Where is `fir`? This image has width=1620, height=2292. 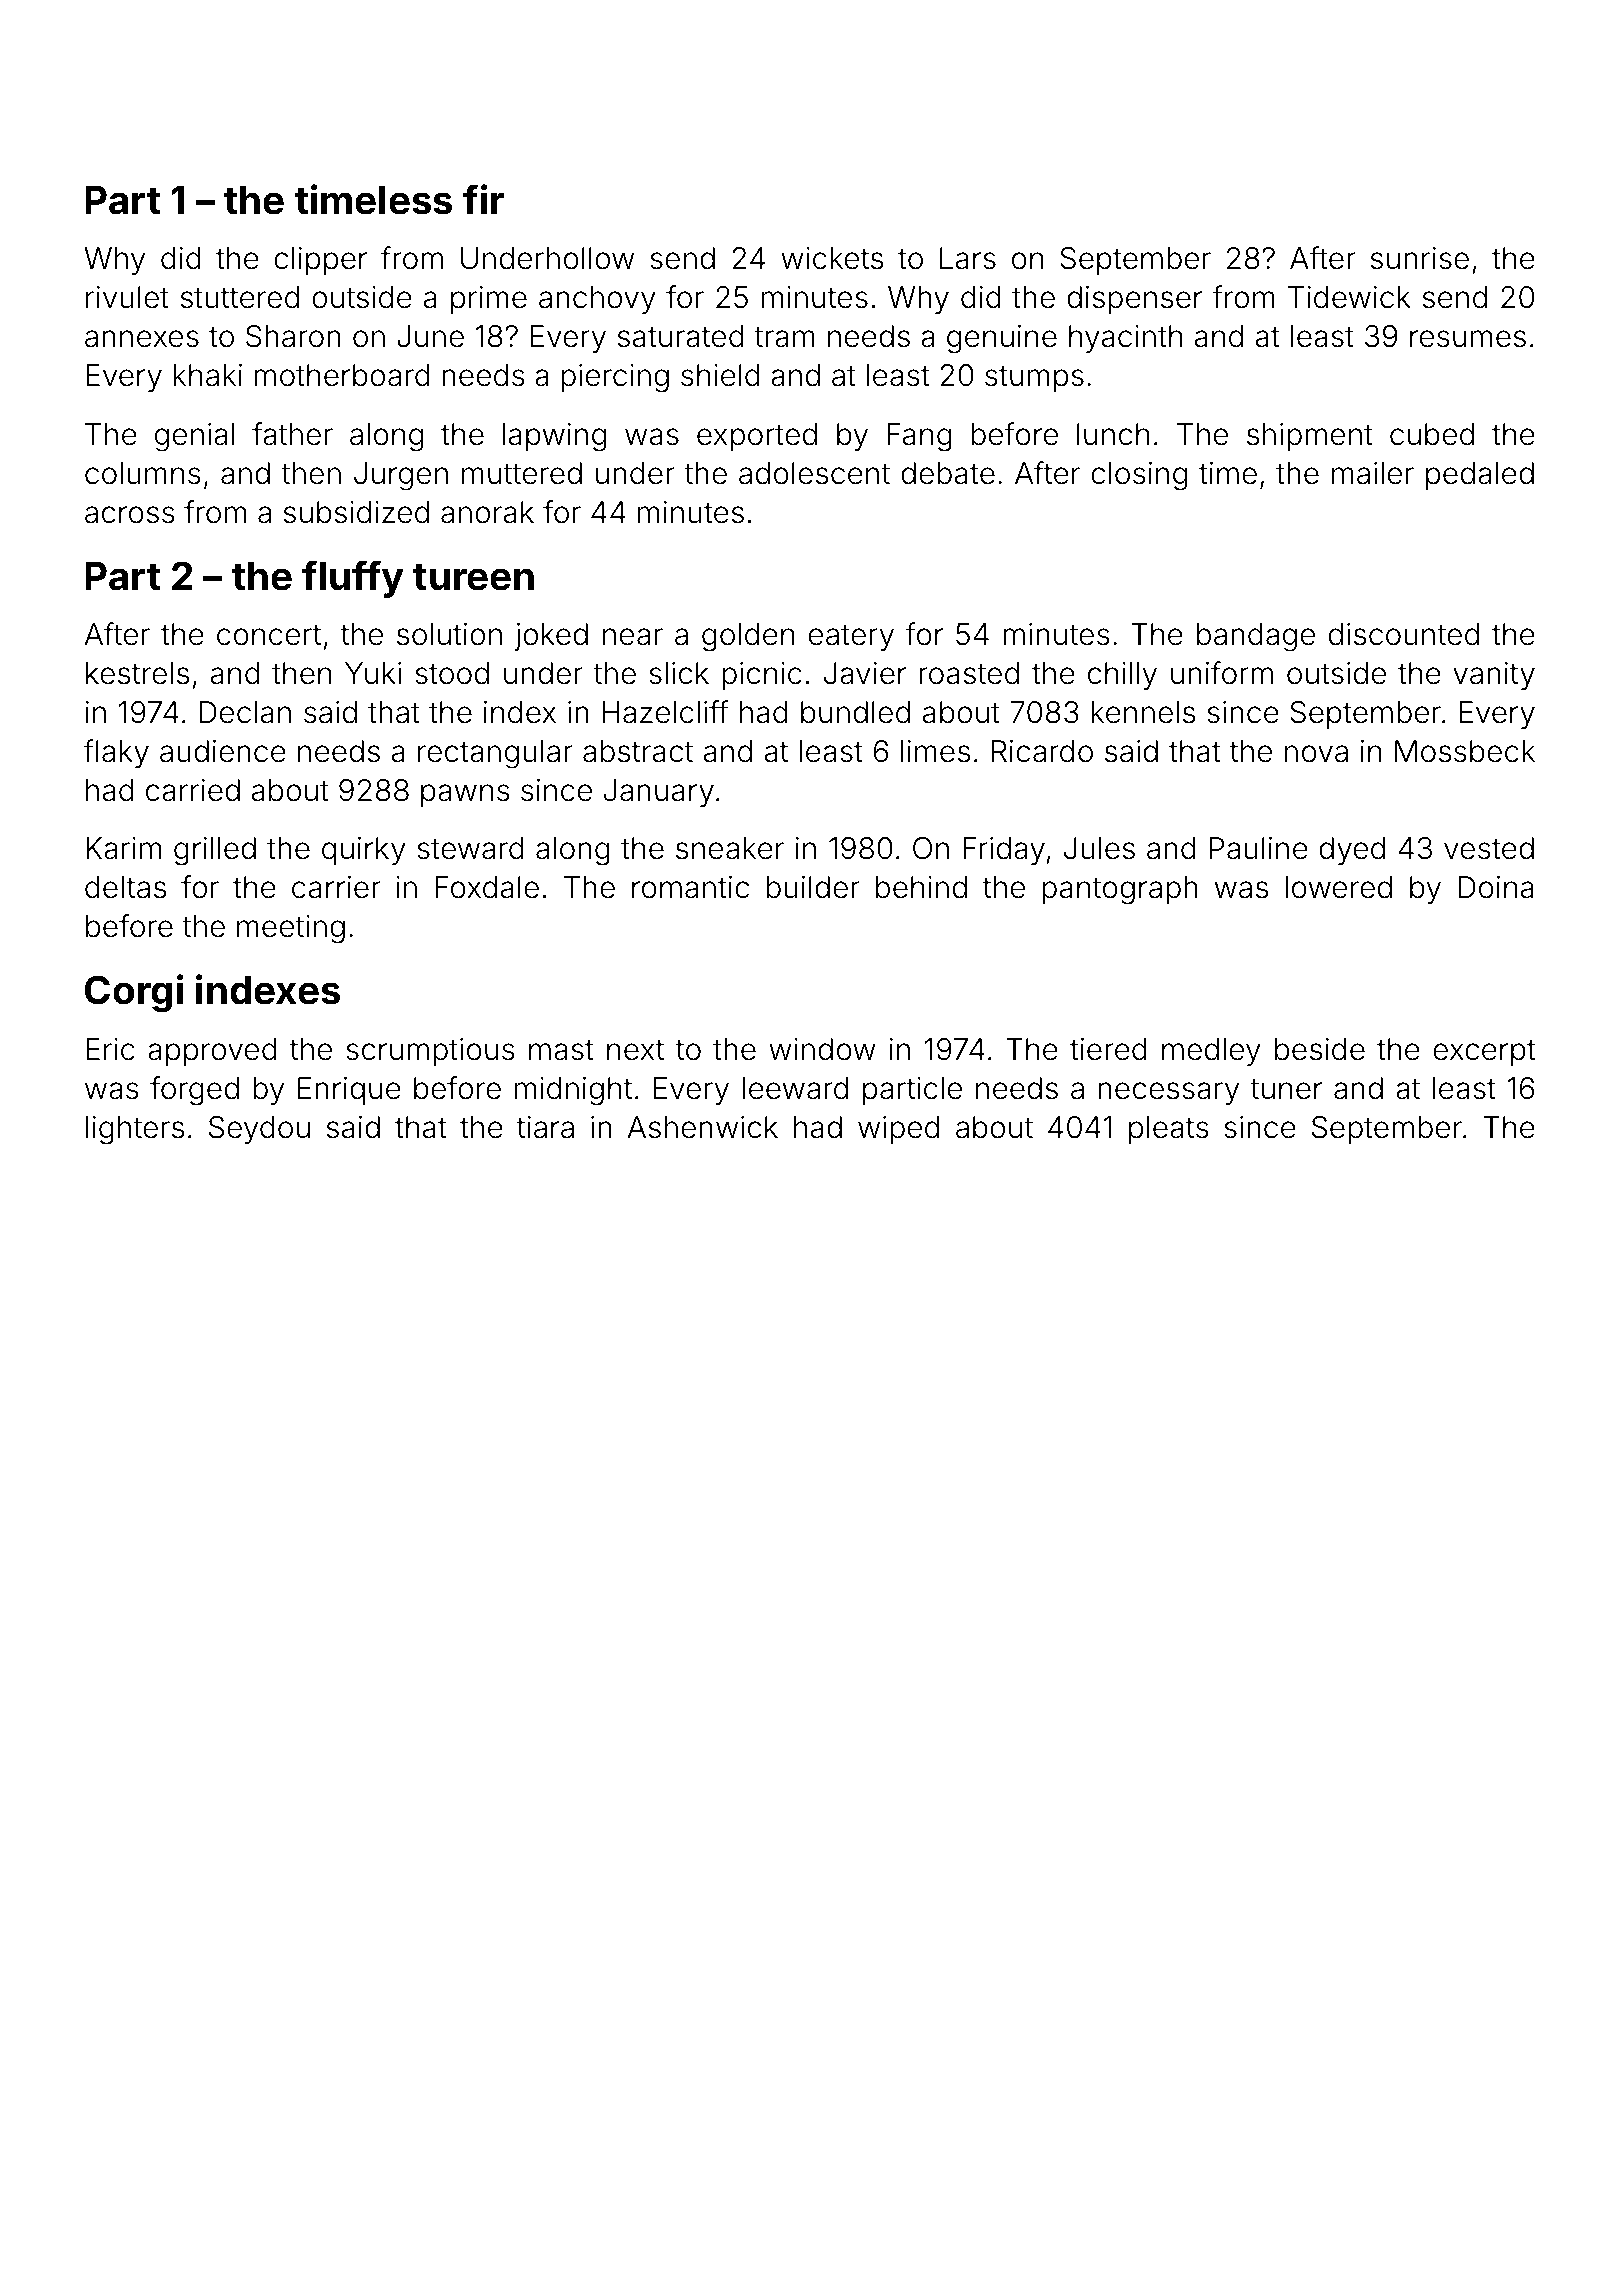 fir is located at coordinates (483, 199).
